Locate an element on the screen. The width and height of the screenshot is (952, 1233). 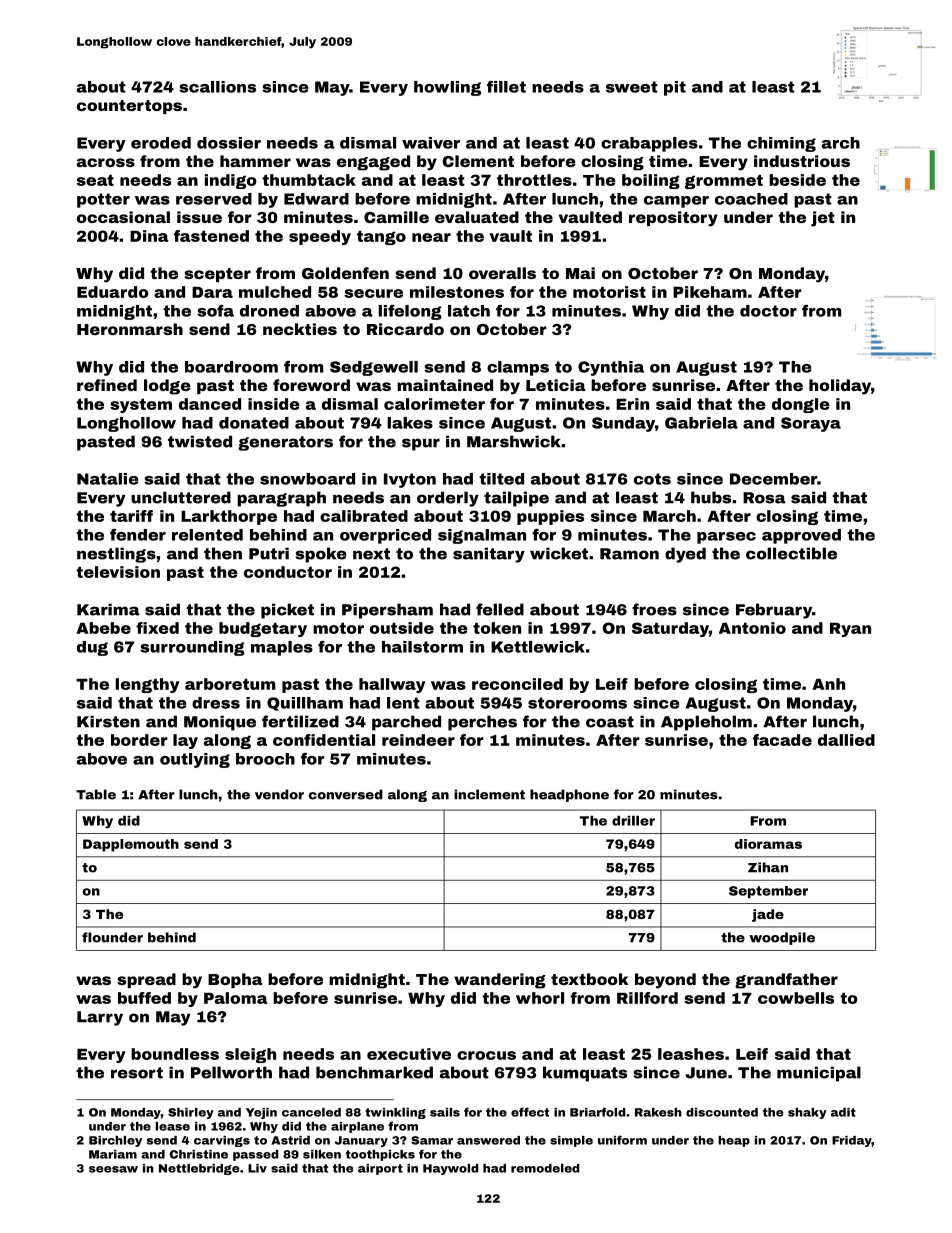
spread is located at coordinates (146, 980).
